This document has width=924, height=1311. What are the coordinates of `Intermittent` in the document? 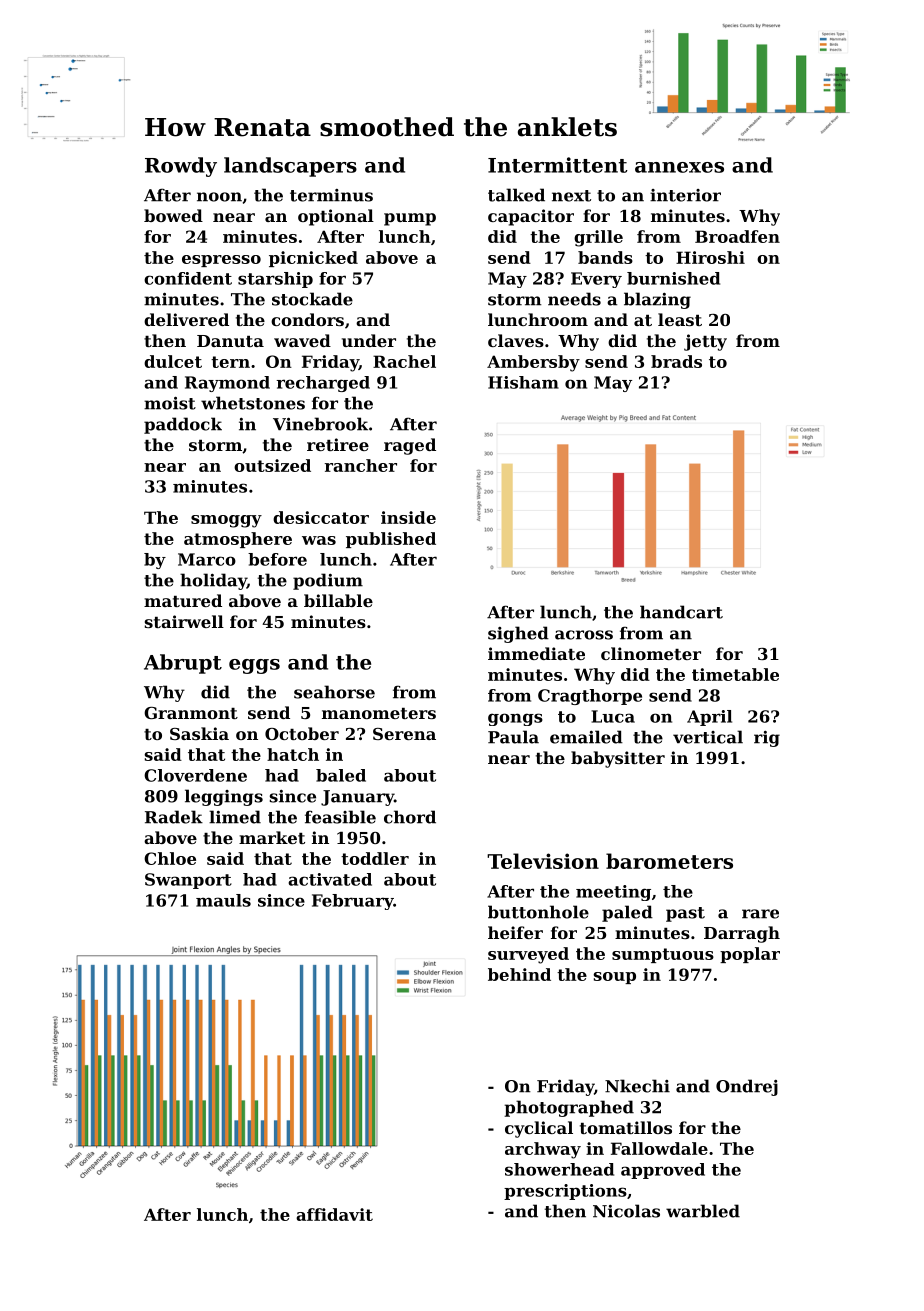 It's located at (558, 165).
